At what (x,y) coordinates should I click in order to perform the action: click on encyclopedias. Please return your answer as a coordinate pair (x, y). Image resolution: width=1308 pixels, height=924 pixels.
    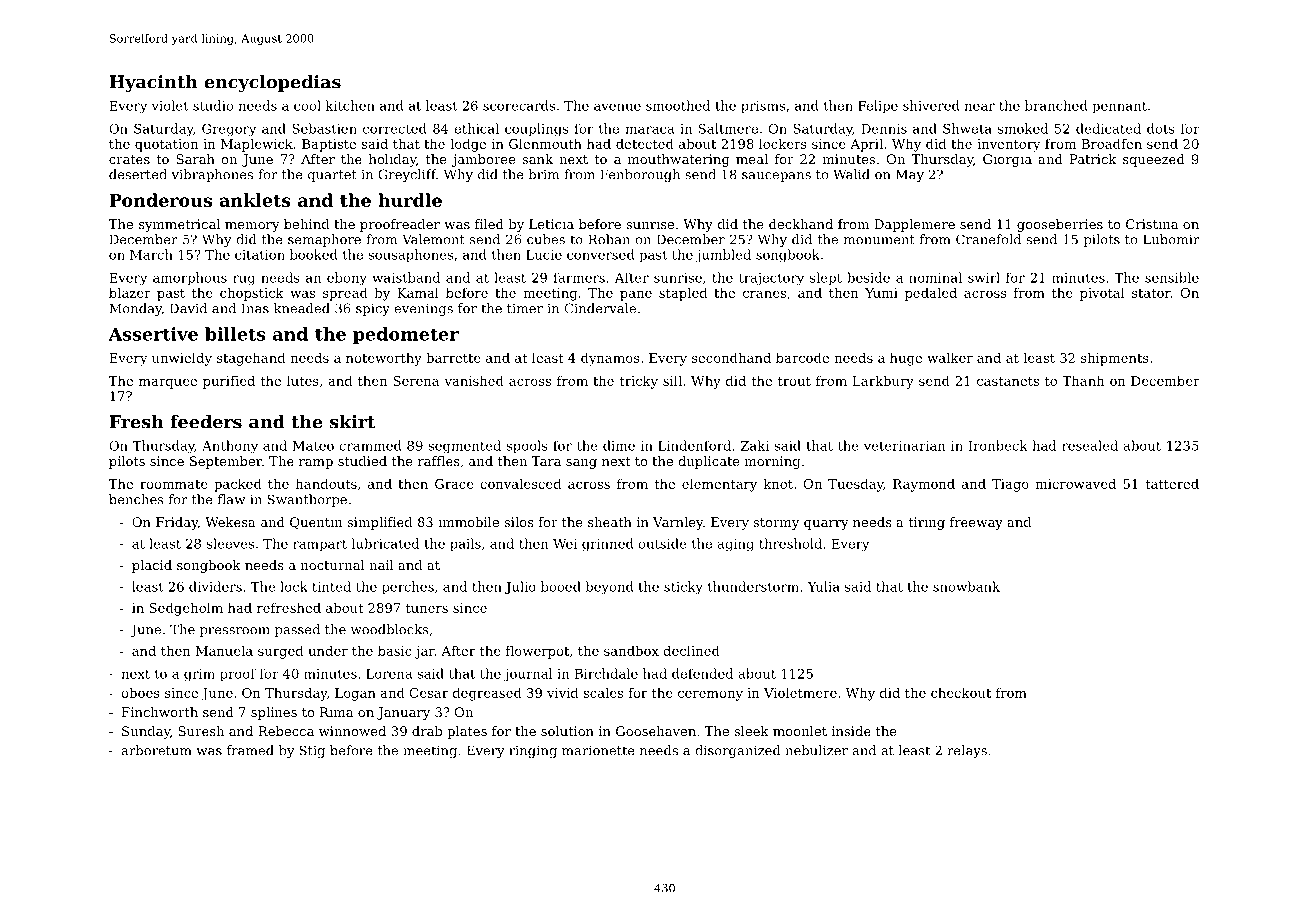
    Looking at the image, I should click on (272, 83).
